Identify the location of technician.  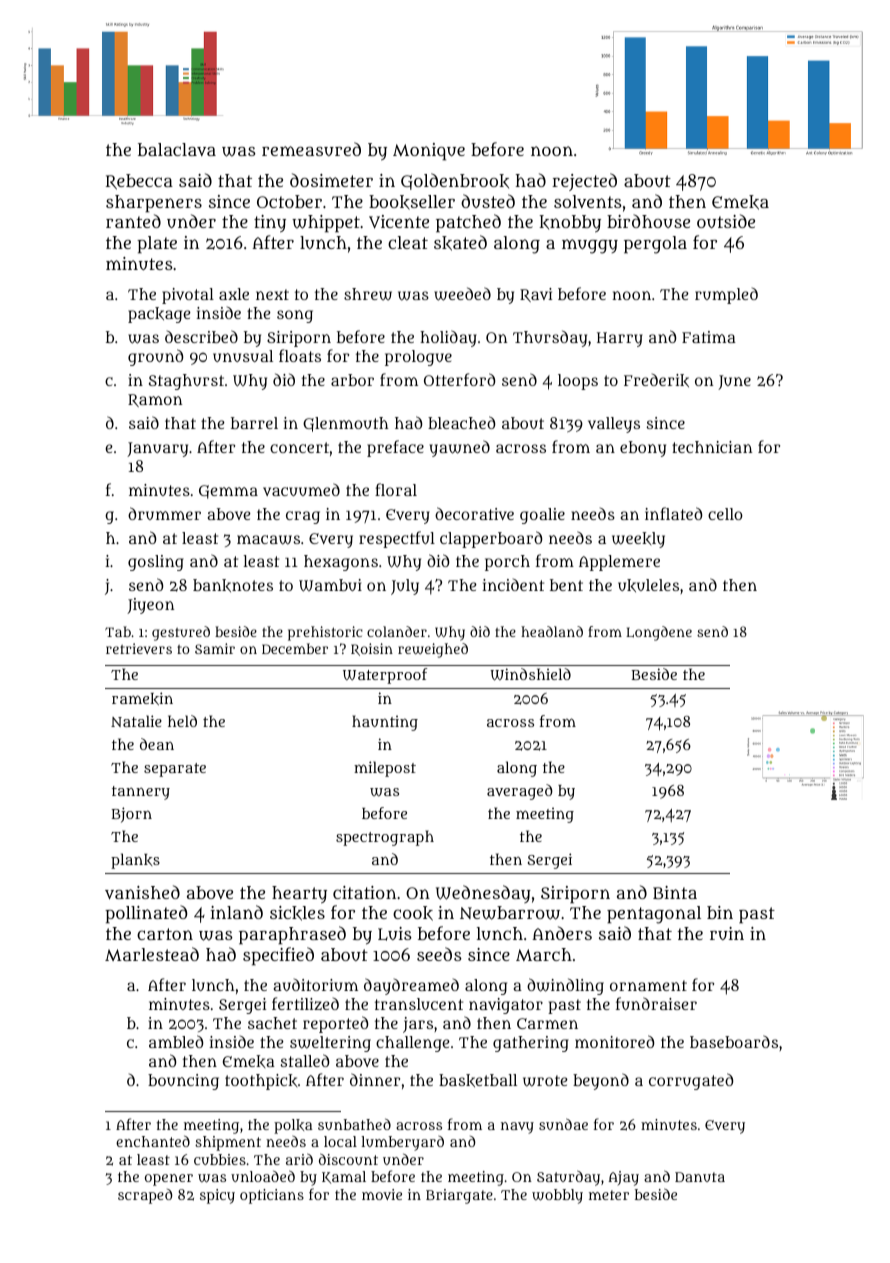
(712, 447).
